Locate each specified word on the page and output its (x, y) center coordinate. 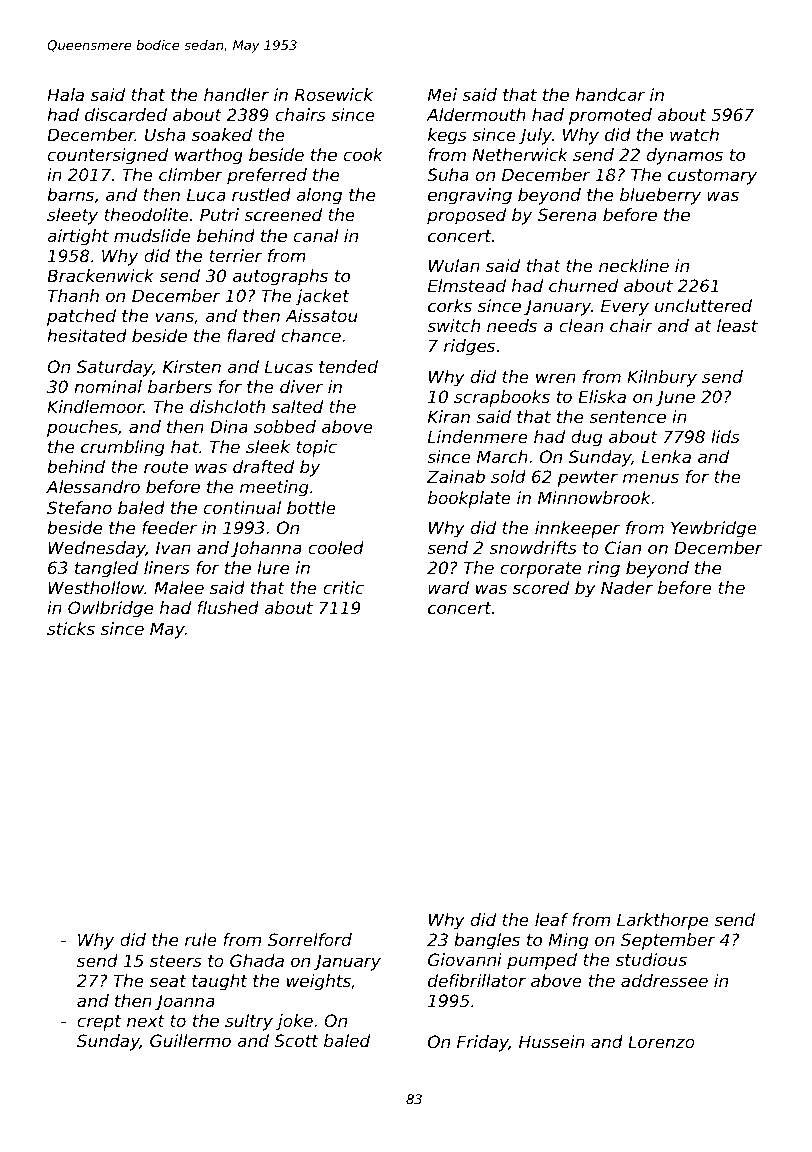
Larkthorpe (662, 921)
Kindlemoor (95, 406)
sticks (71, 628)
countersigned (108, 156)
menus (651, 478)
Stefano (79, 507)
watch (694, 134)
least (737, 325)
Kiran (449, 416)
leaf (551, 919)
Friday (483, 1043)
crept (99, 1023)
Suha (448, 174)
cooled (336, 547)
